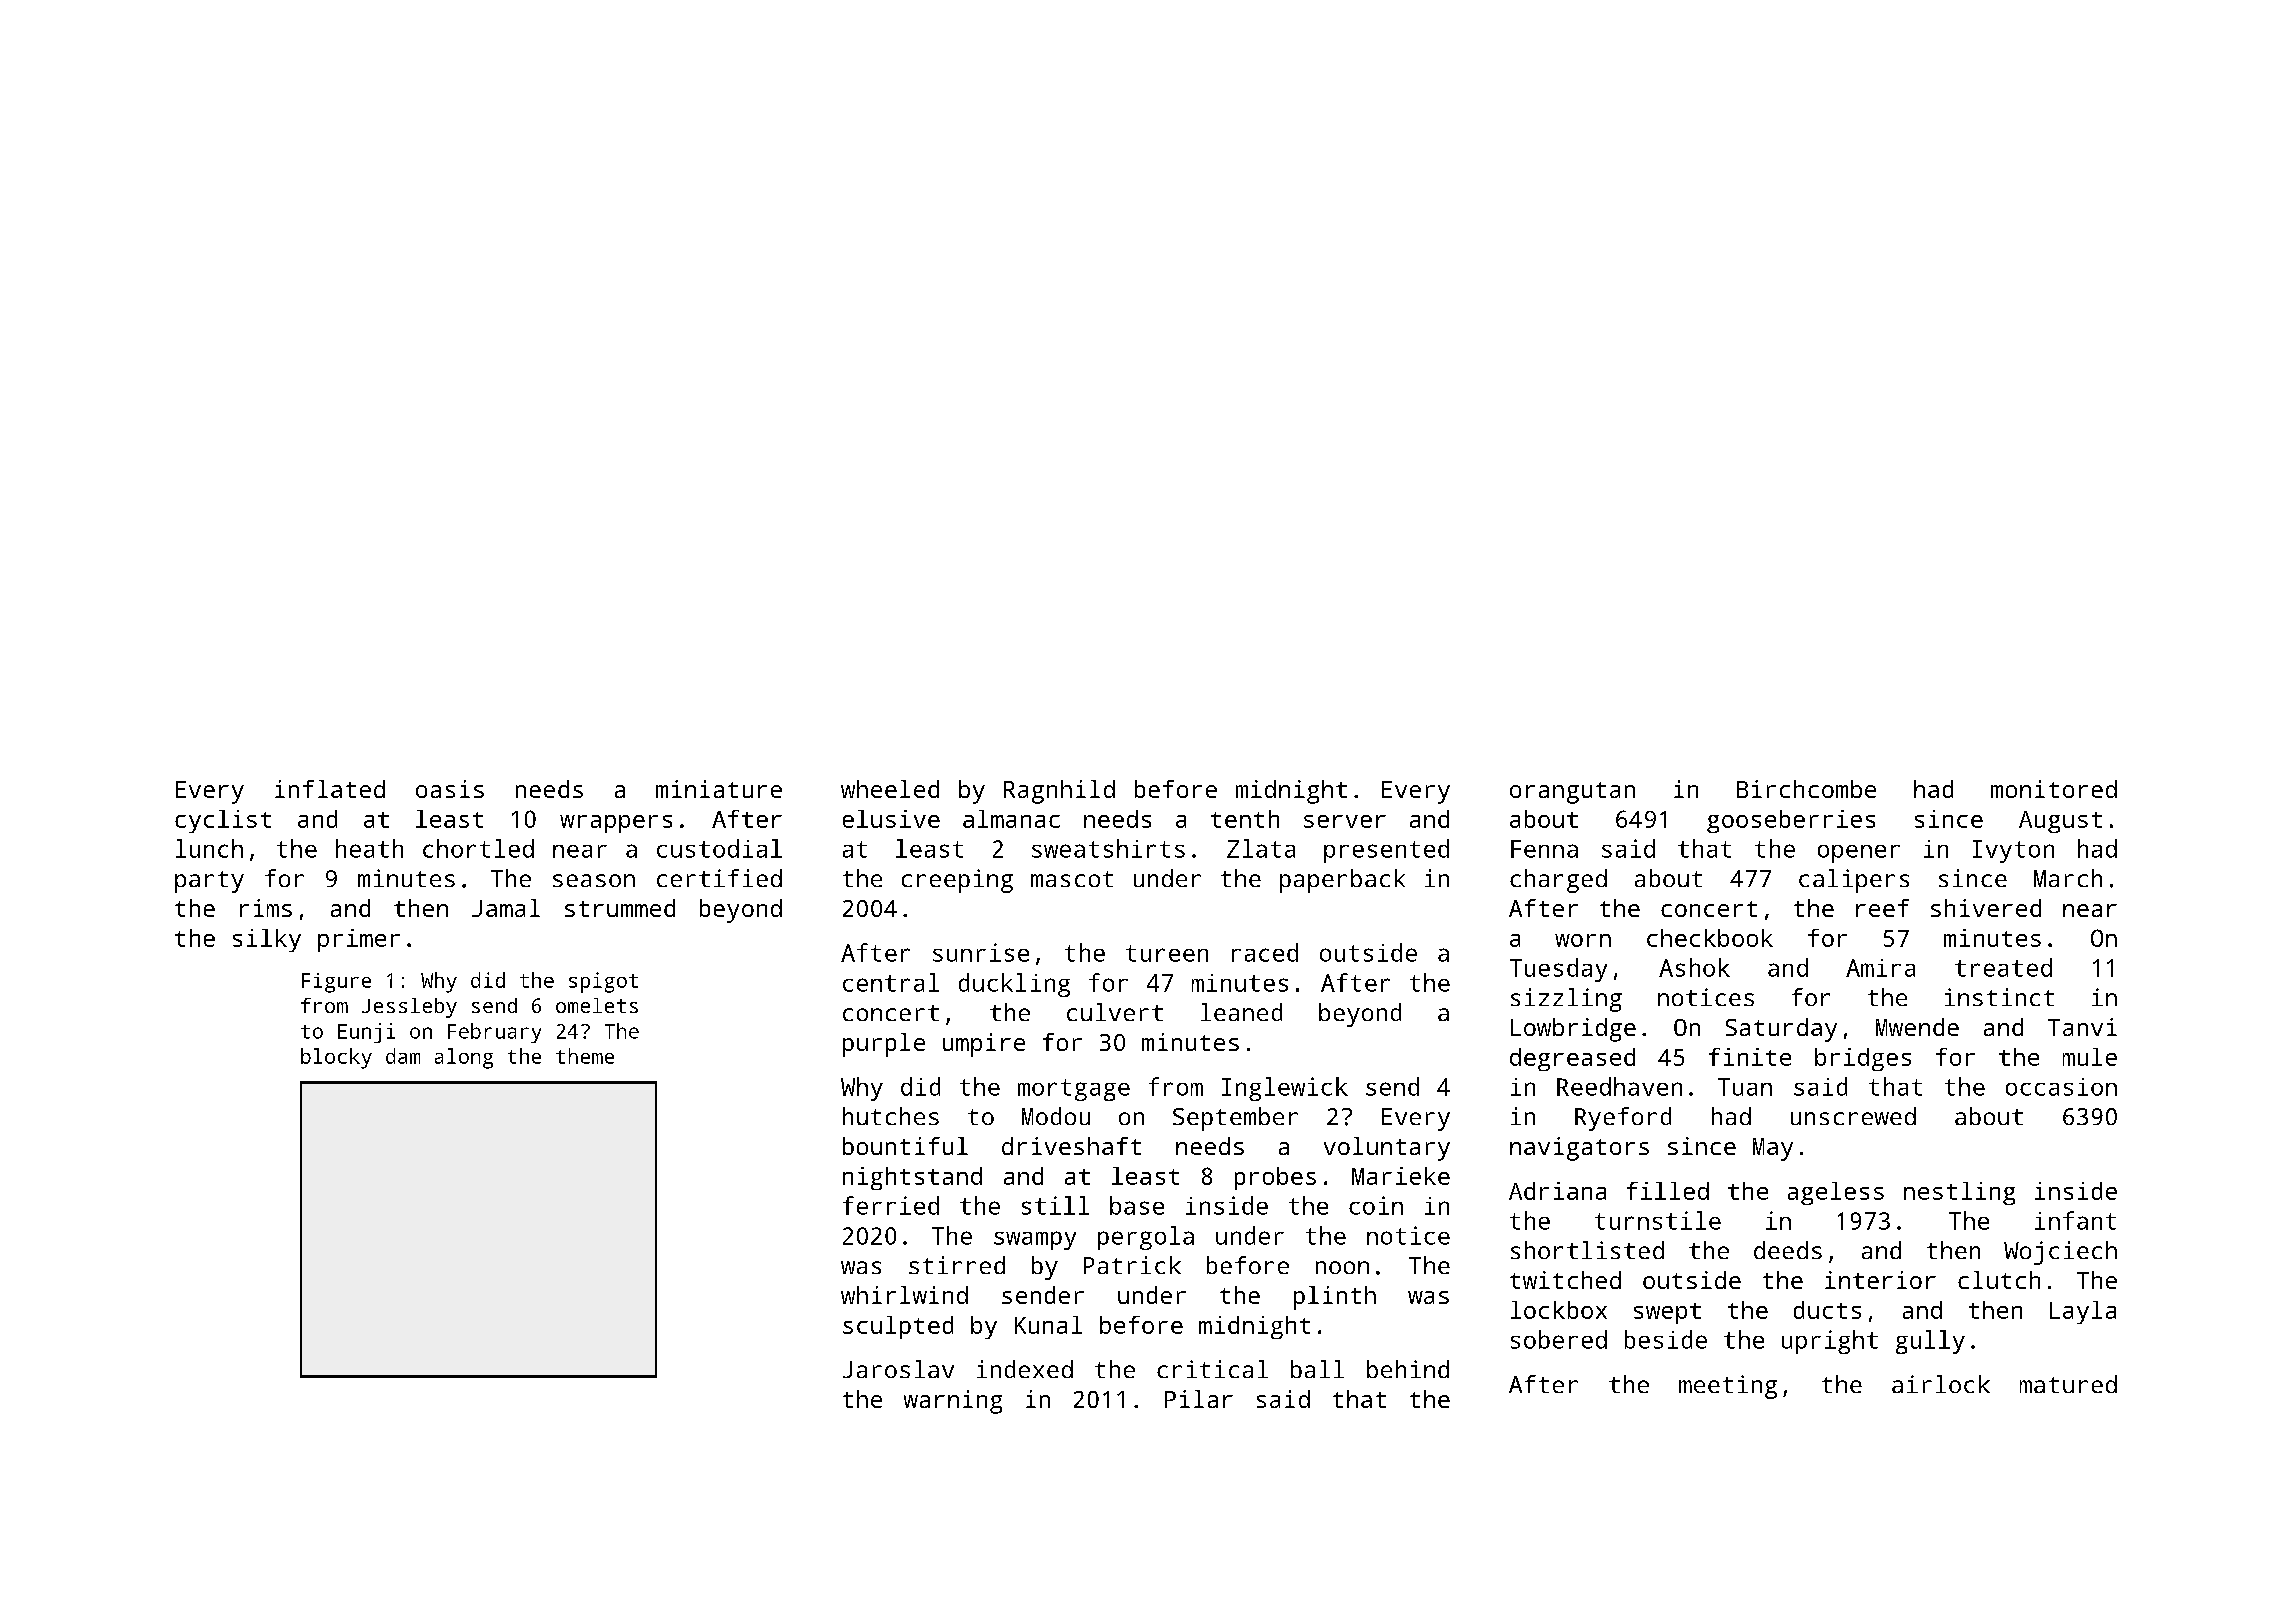 This screenshot has width=2292, height=1620. What do you see at coordinates (1959, 1193) in the screenshot?
I see `nestling` at bounding box center [1959, 1193].
